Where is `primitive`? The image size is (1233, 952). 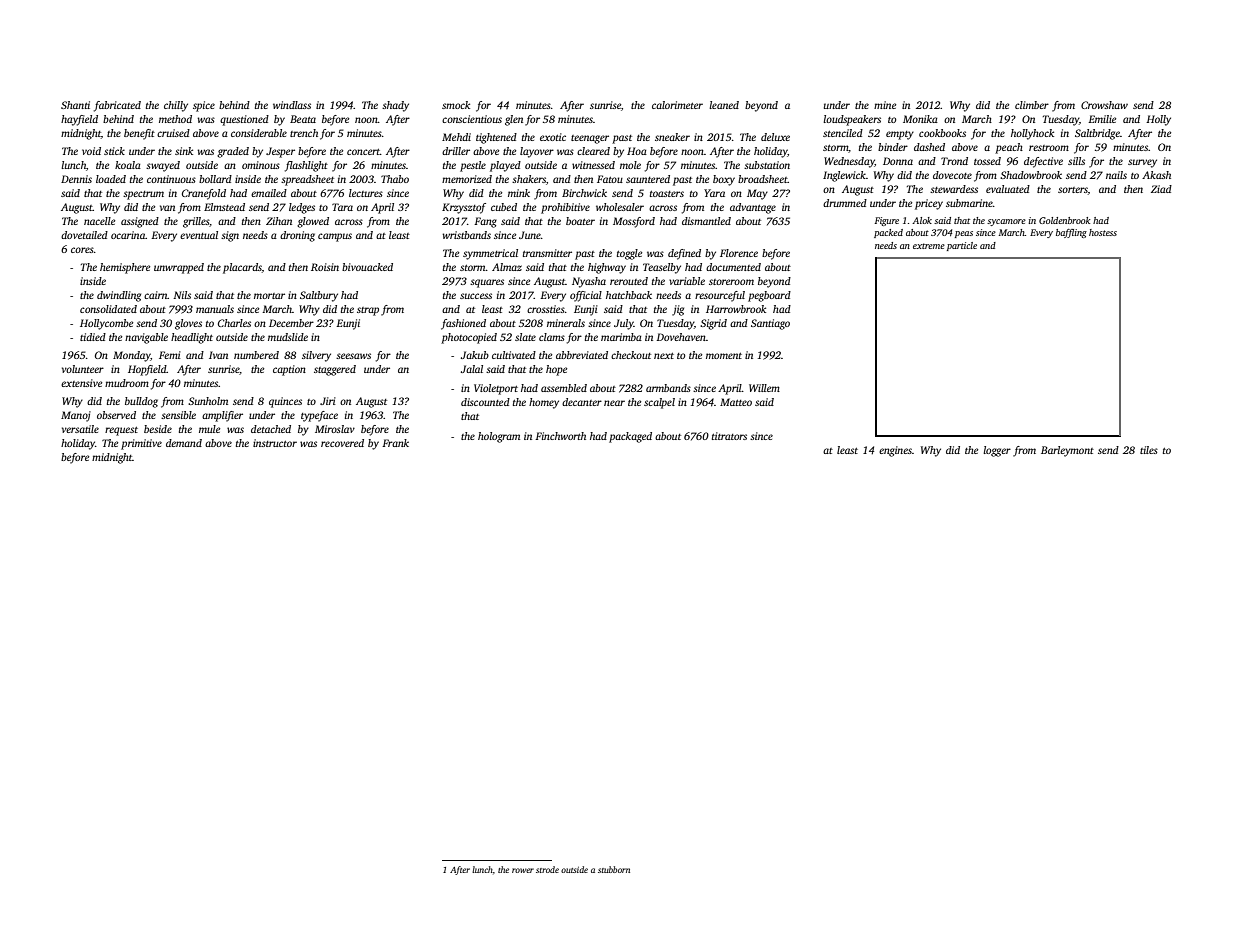
primitive is located at coordinates (141, 444).
